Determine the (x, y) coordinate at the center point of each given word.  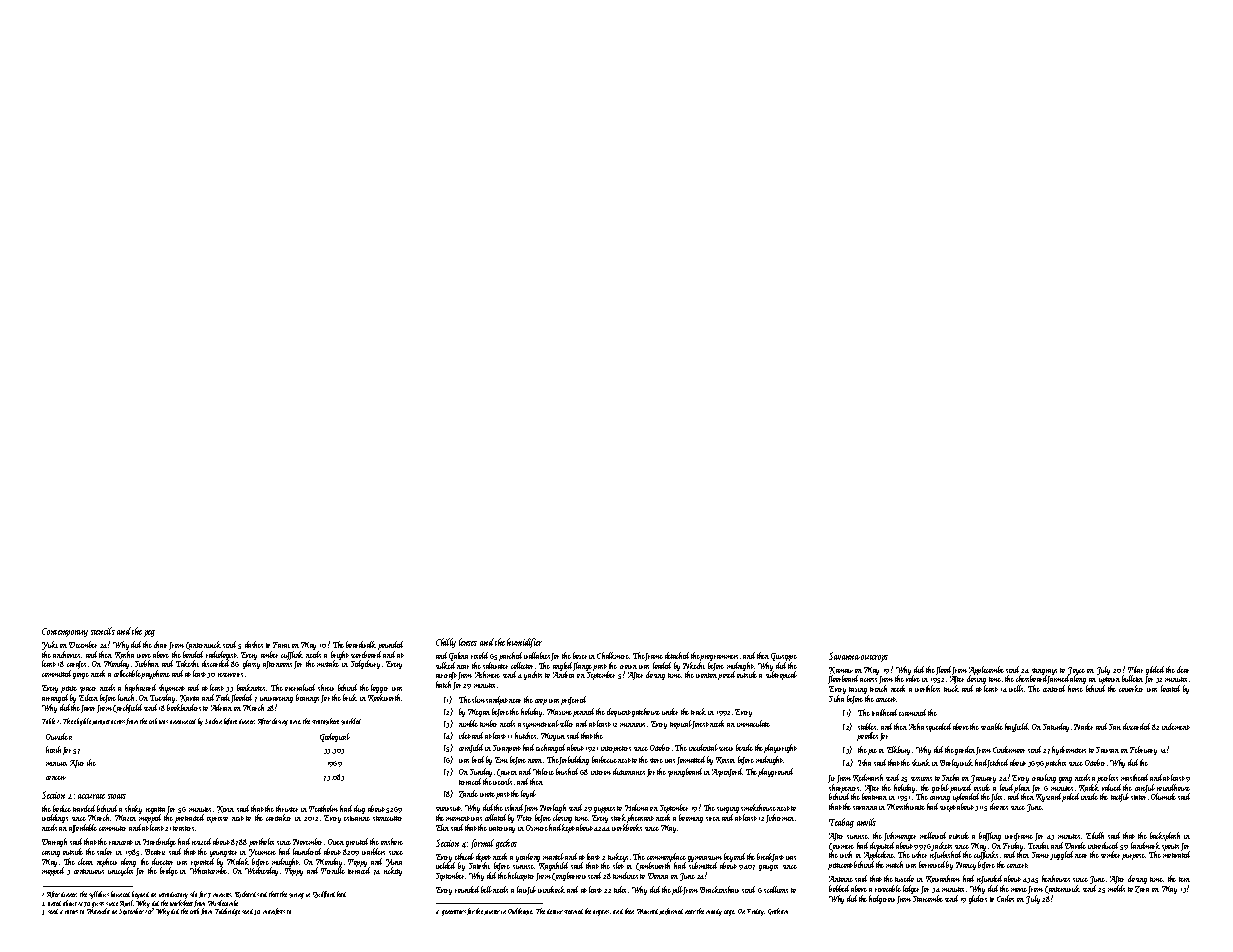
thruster (287, 808)
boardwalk (361, 644)
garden (965, 750)
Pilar (1135, 669)
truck (951, 688)
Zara (1142, 889)
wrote (487, 794)
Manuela (98, 911)
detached (677, 655)
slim (478, 699)
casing (51, 854)
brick (350, 697)
